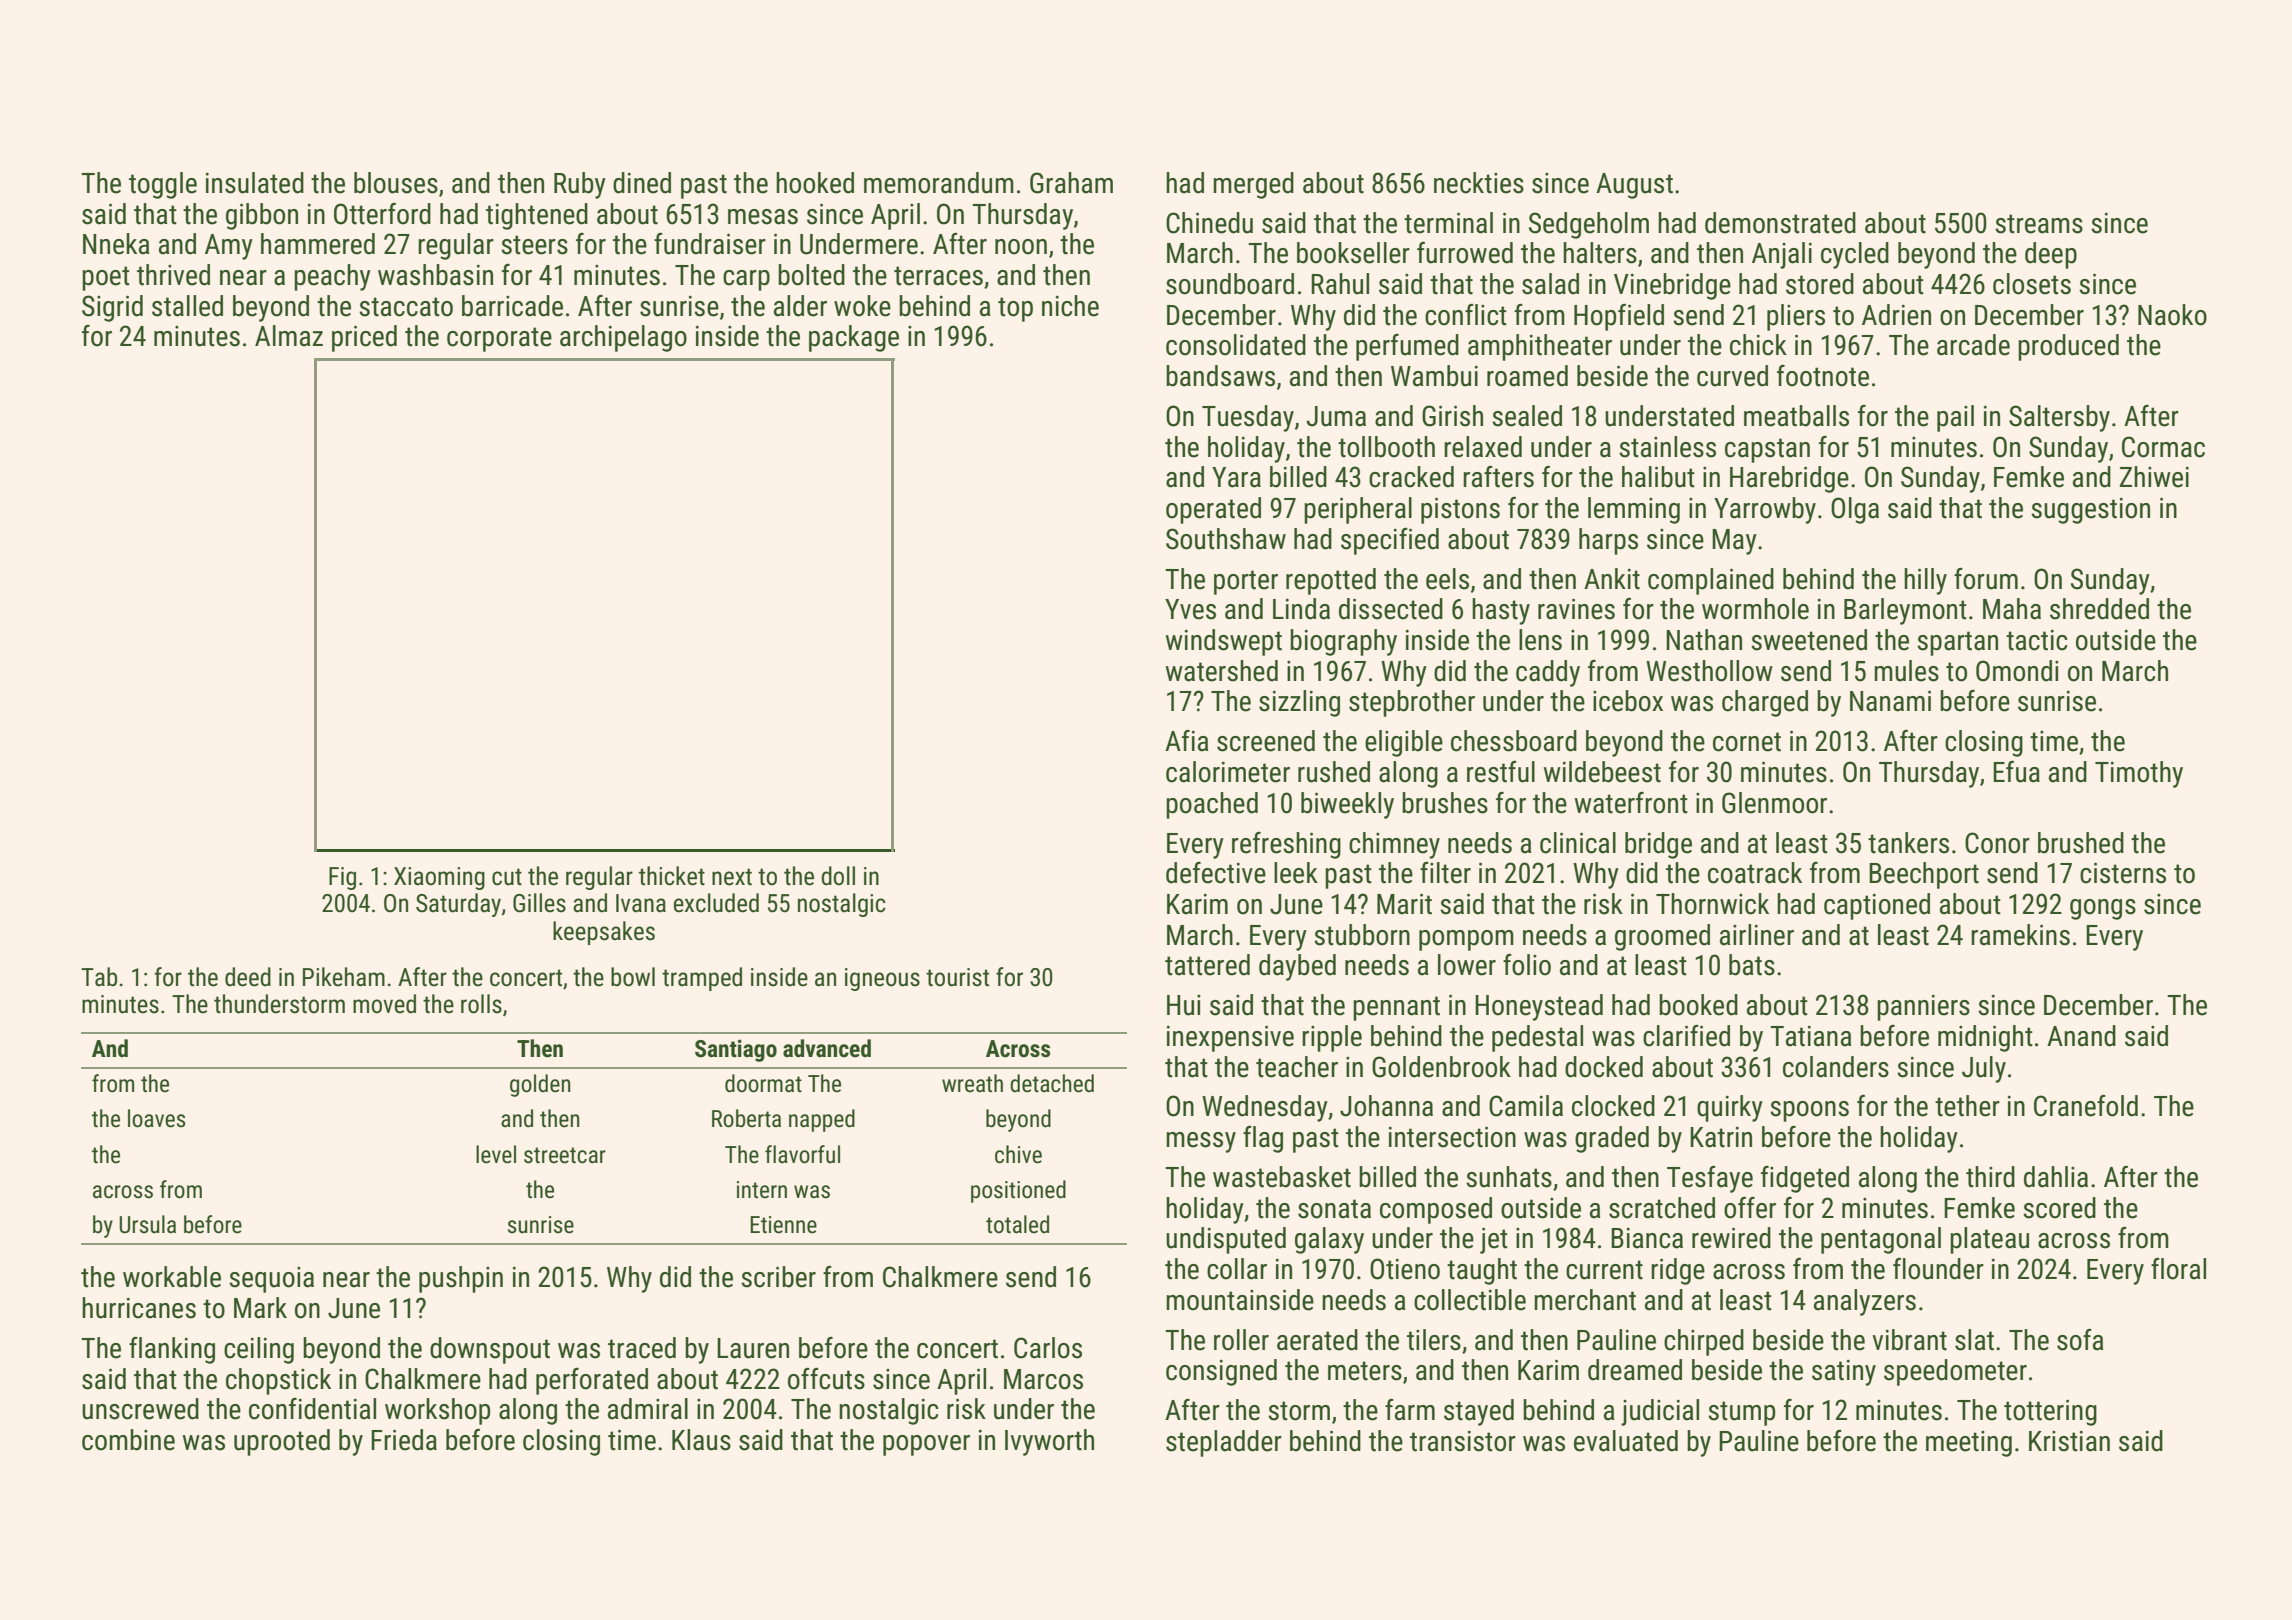 This screenshot has width=2292, height=1620. Describe the element at coordinates (1613, 1106) in the screenshot. I see `clocked` at that location.
